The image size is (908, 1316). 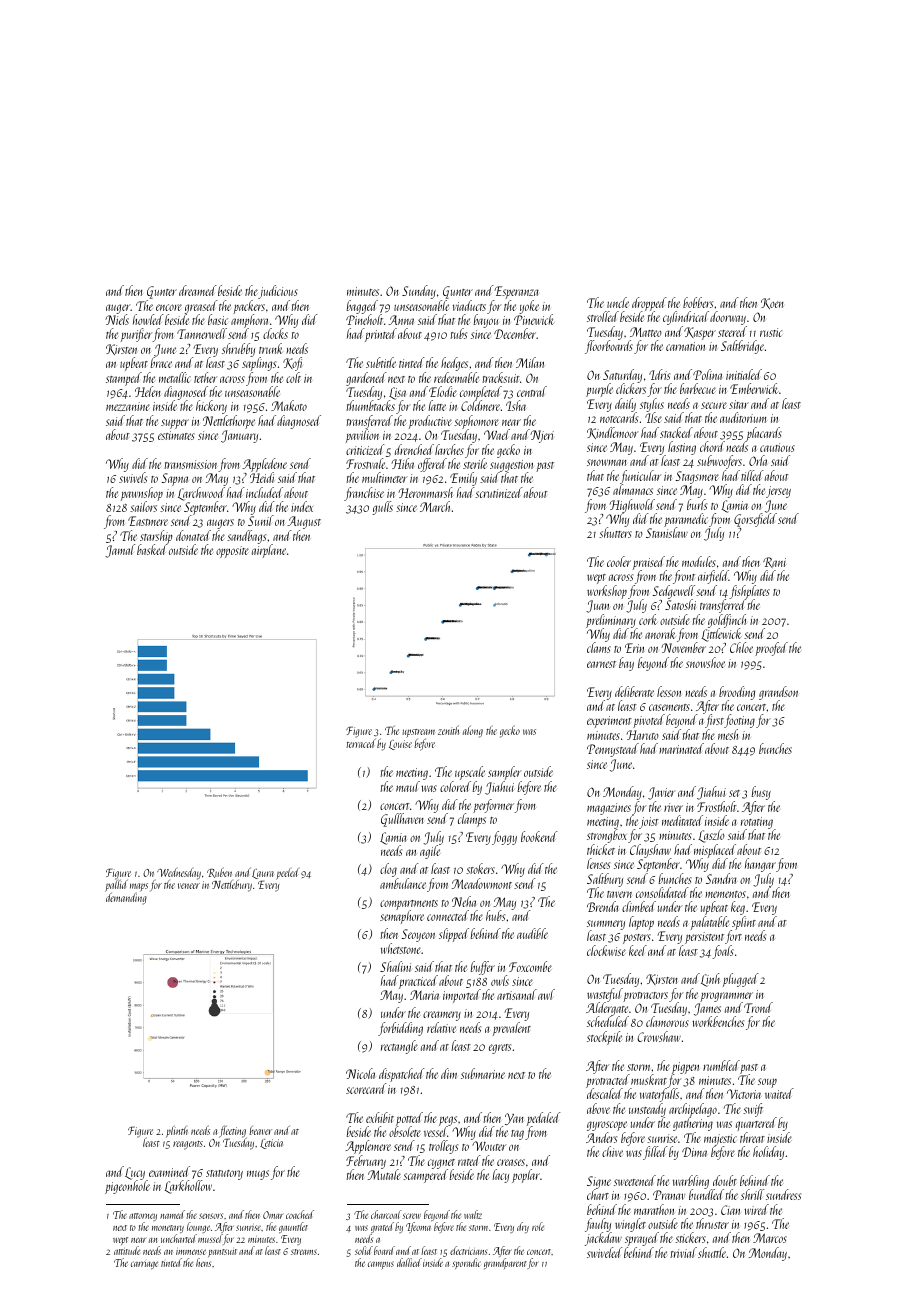 I want to click on Yan, so click(x=514, y=1119).
